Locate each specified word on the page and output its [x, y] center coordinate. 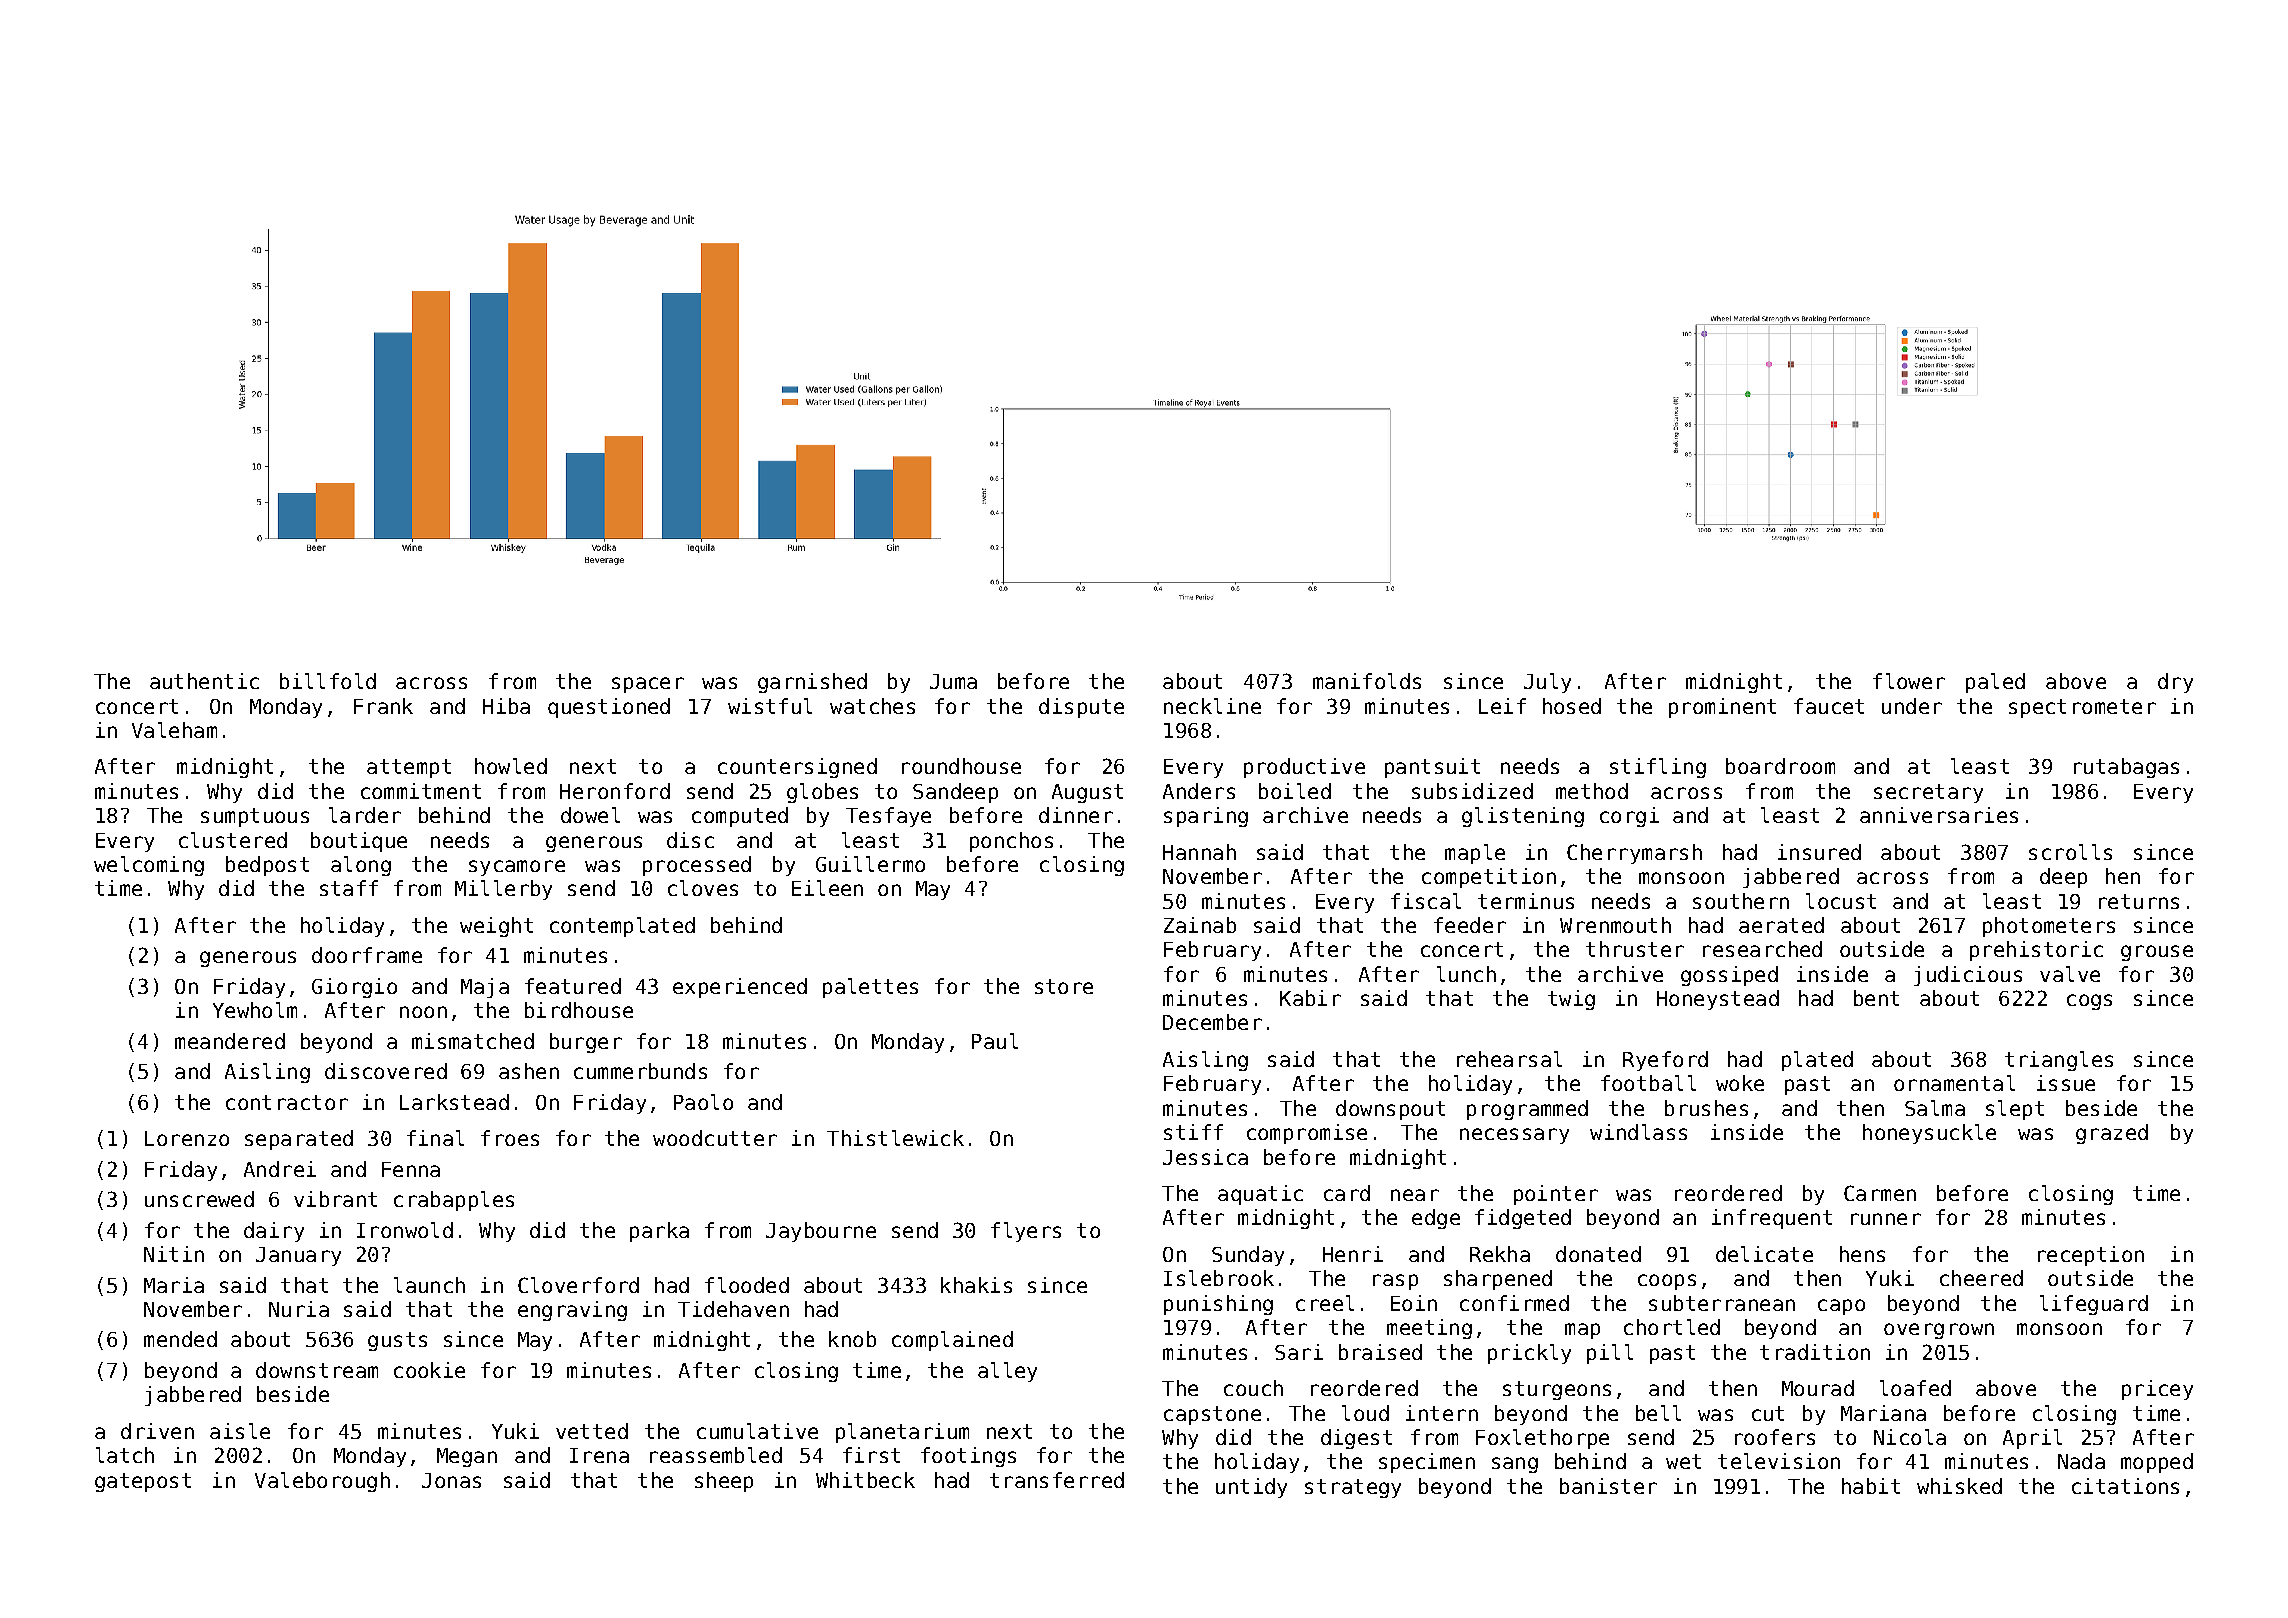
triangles [2059, 1061]
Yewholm [255, 1010]
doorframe [367, 955]
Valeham [174, 730]
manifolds [1367, 681]
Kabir [1310, 998]
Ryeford [1665, 1061]
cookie [429, 1370]
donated [1598, 1254]
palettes [870, 988]
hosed [1572, 706]
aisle [240, 1431]
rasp [1395, 1282]
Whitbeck [865, 1480]
